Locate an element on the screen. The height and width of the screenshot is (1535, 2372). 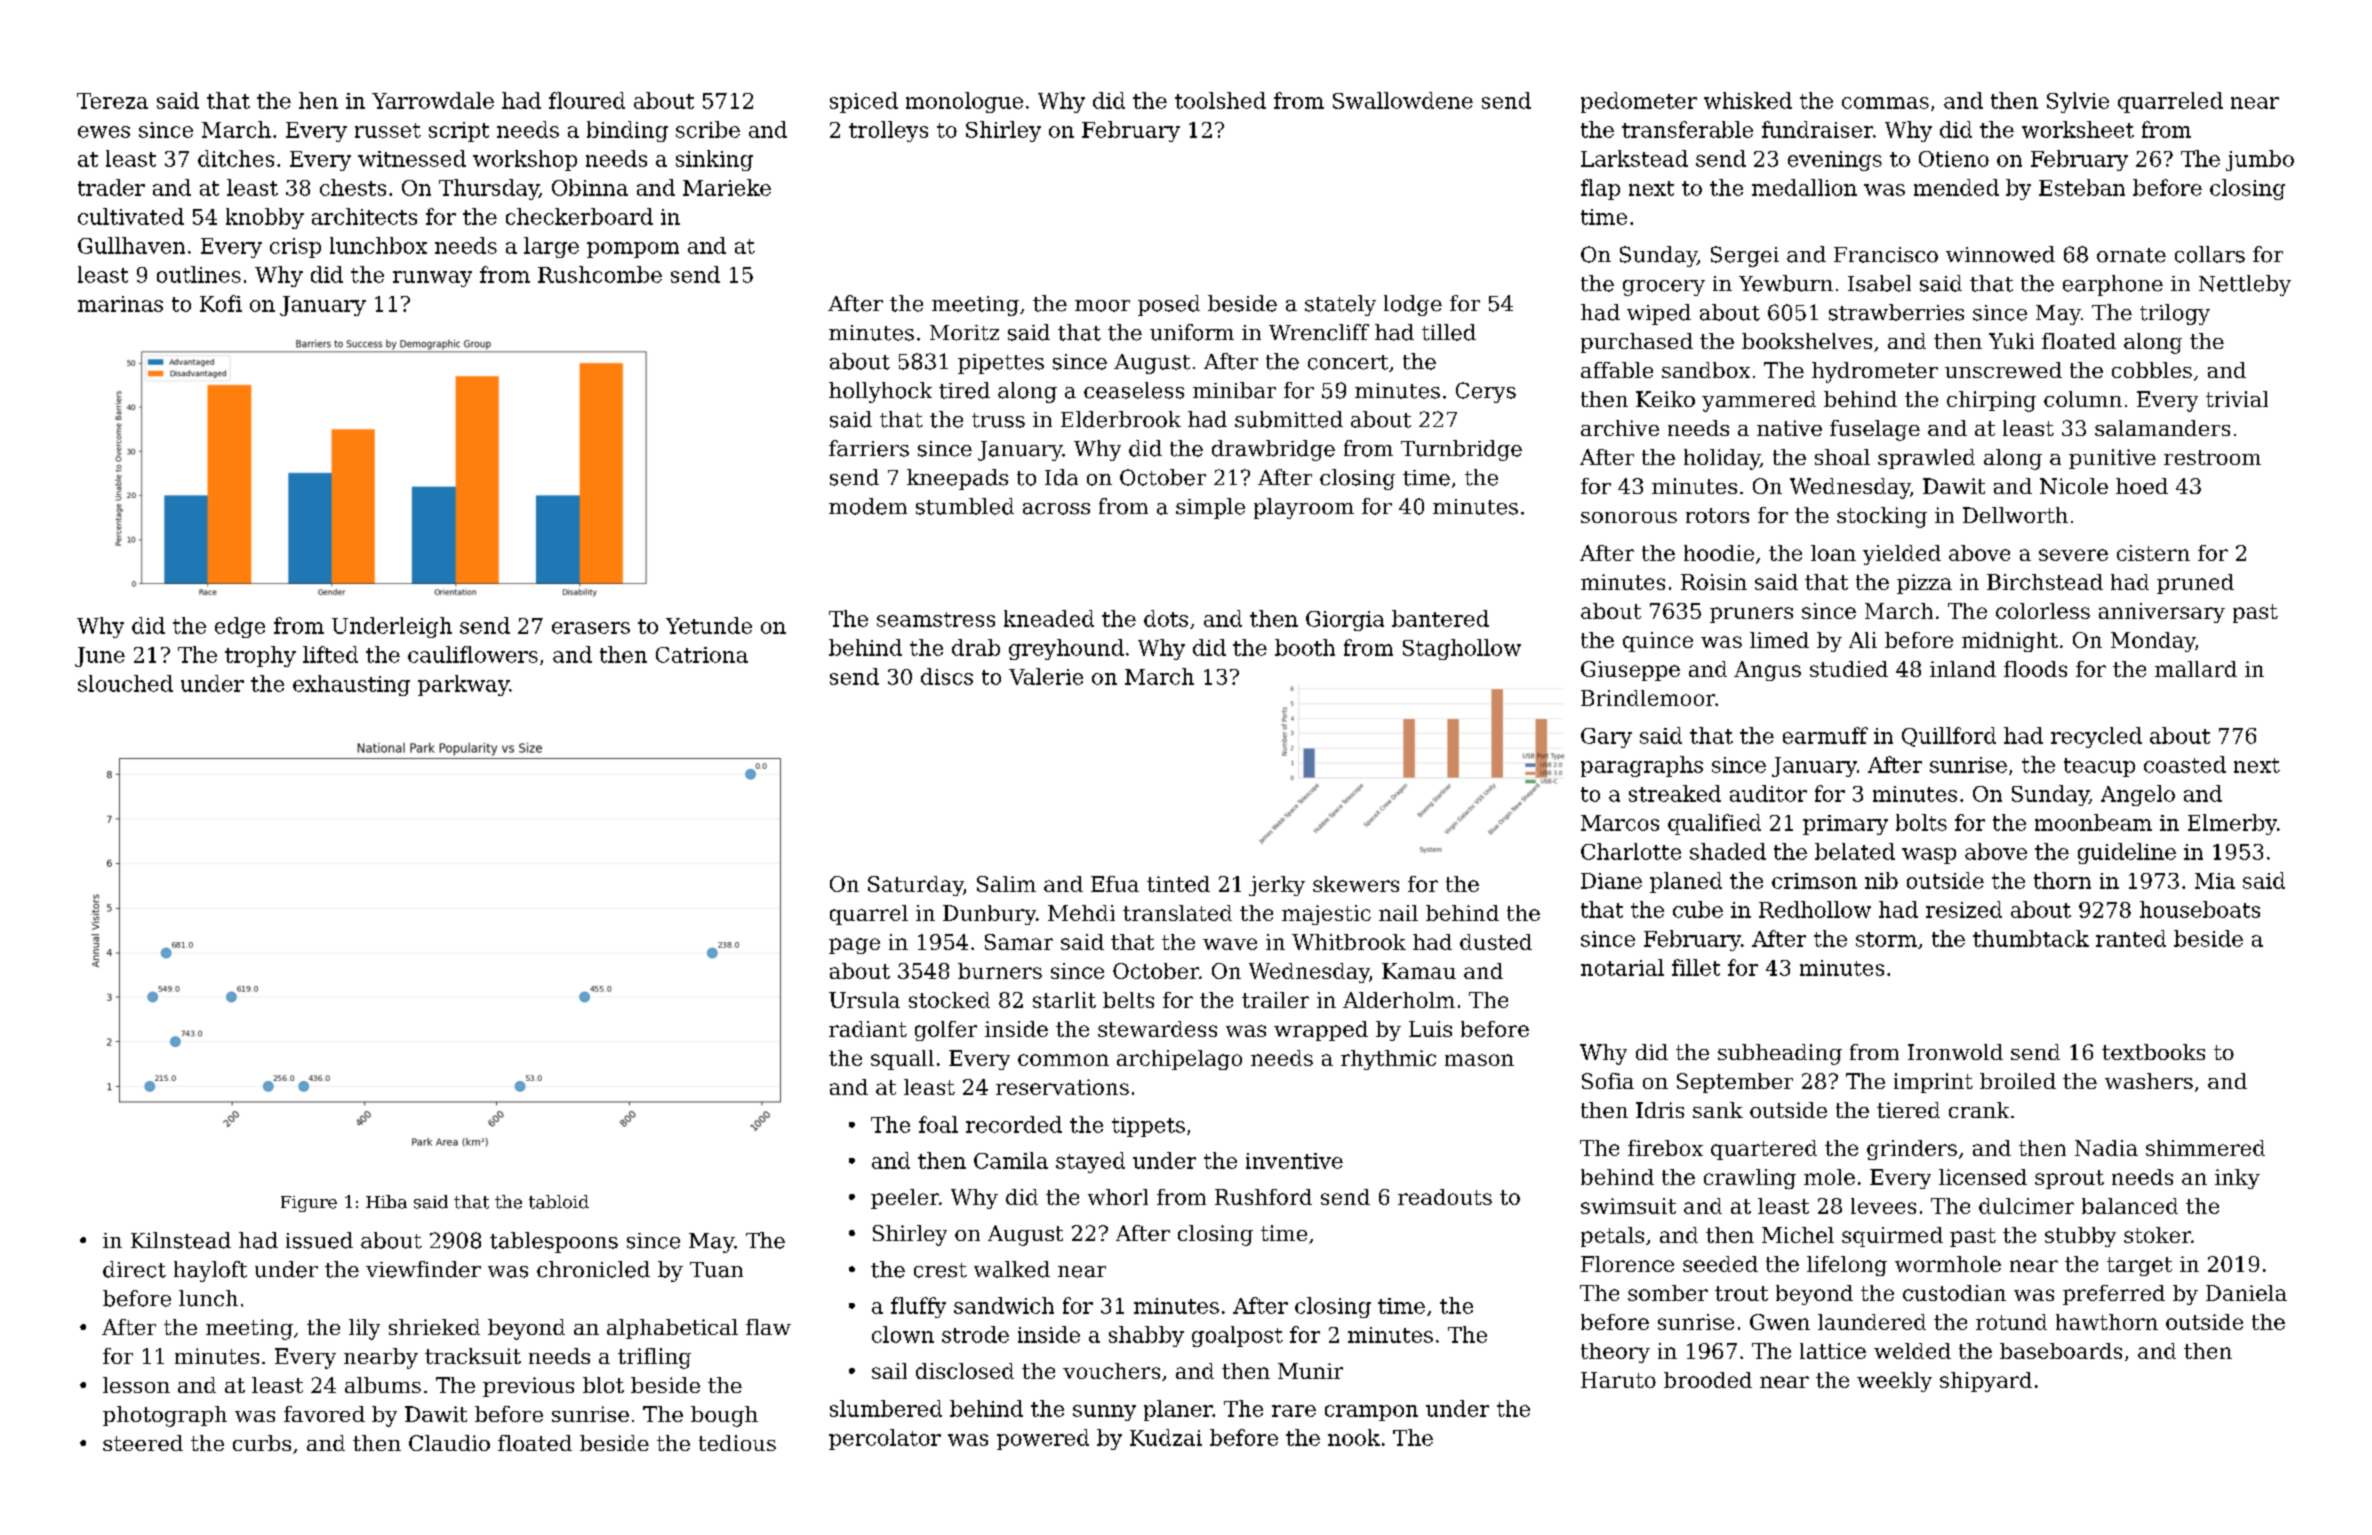
Sylvie is located at coordinates (2078, 102).
